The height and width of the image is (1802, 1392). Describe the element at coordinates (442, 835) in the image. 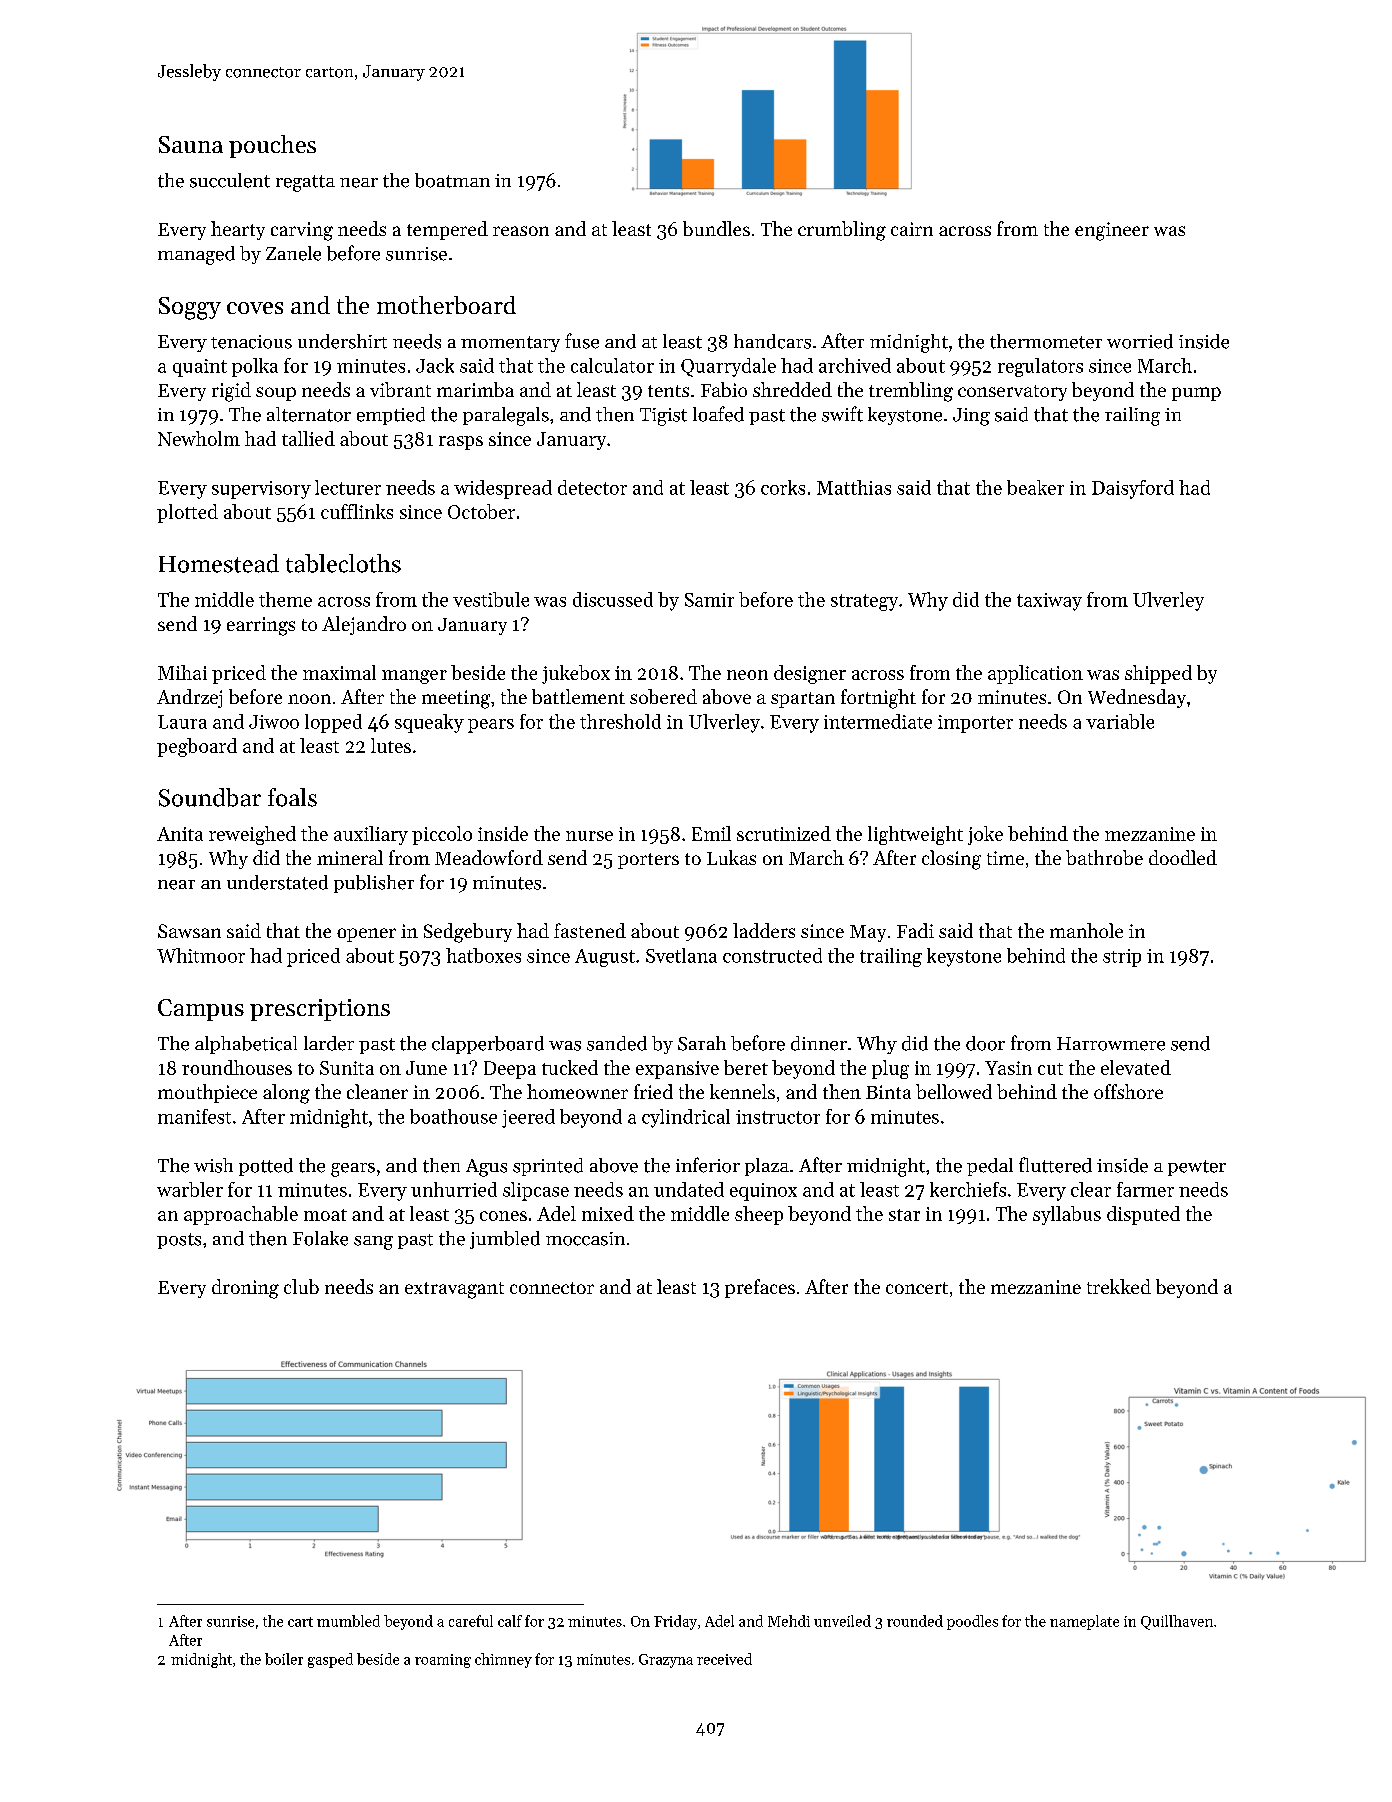

I see `piccolo` at that location.
